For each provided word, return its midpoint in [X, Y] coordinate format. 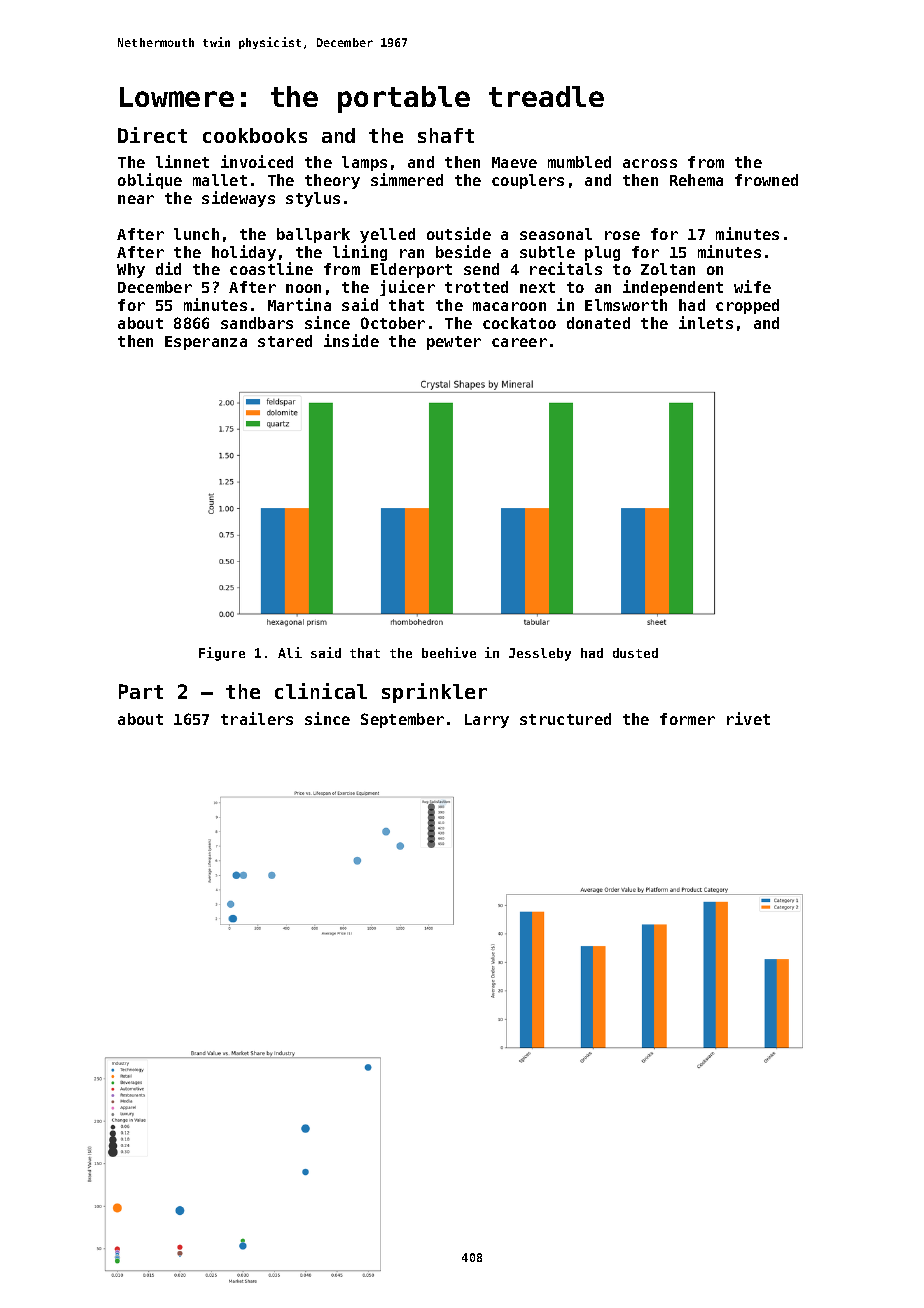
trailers [257, 718]
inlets [706, 322]
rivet [748, 718]
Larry [487, 721]
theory [332, 181]
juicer [407, 288]
